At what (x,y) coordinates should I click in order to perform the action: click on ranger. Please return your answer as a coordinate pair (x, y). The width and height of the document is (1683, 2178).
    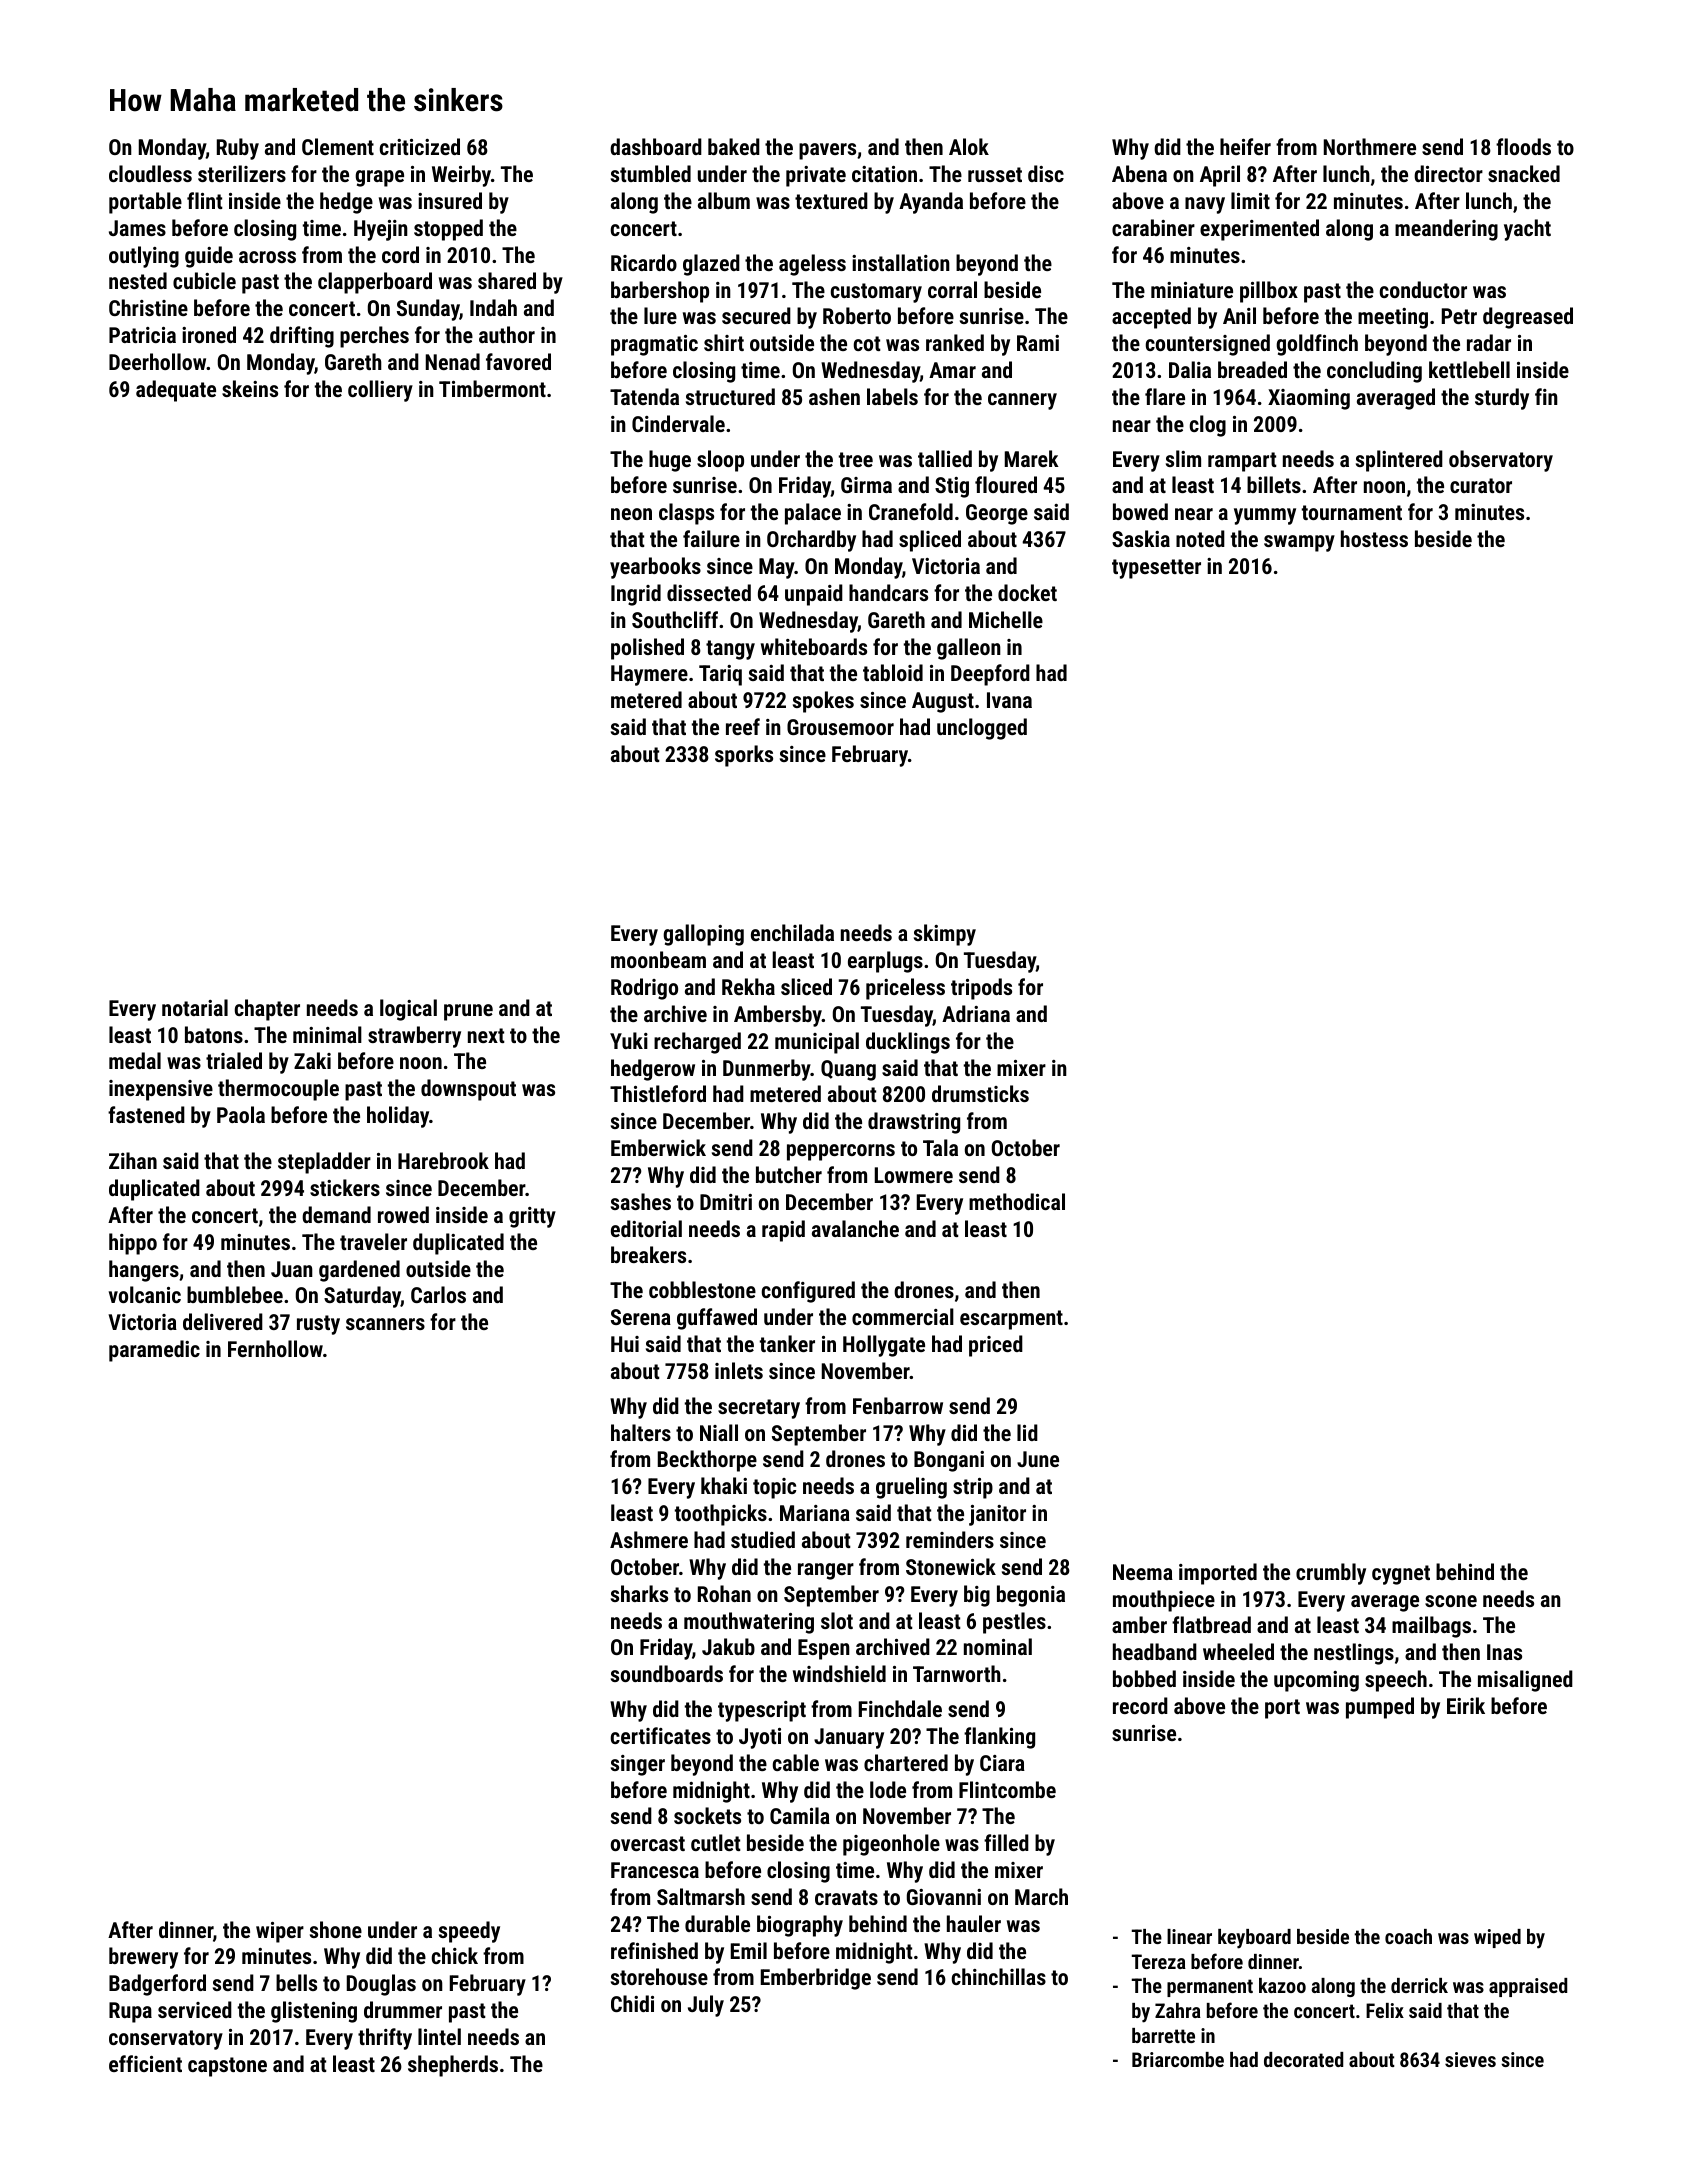
    Looking at the image, I should click on (826, 1571).
